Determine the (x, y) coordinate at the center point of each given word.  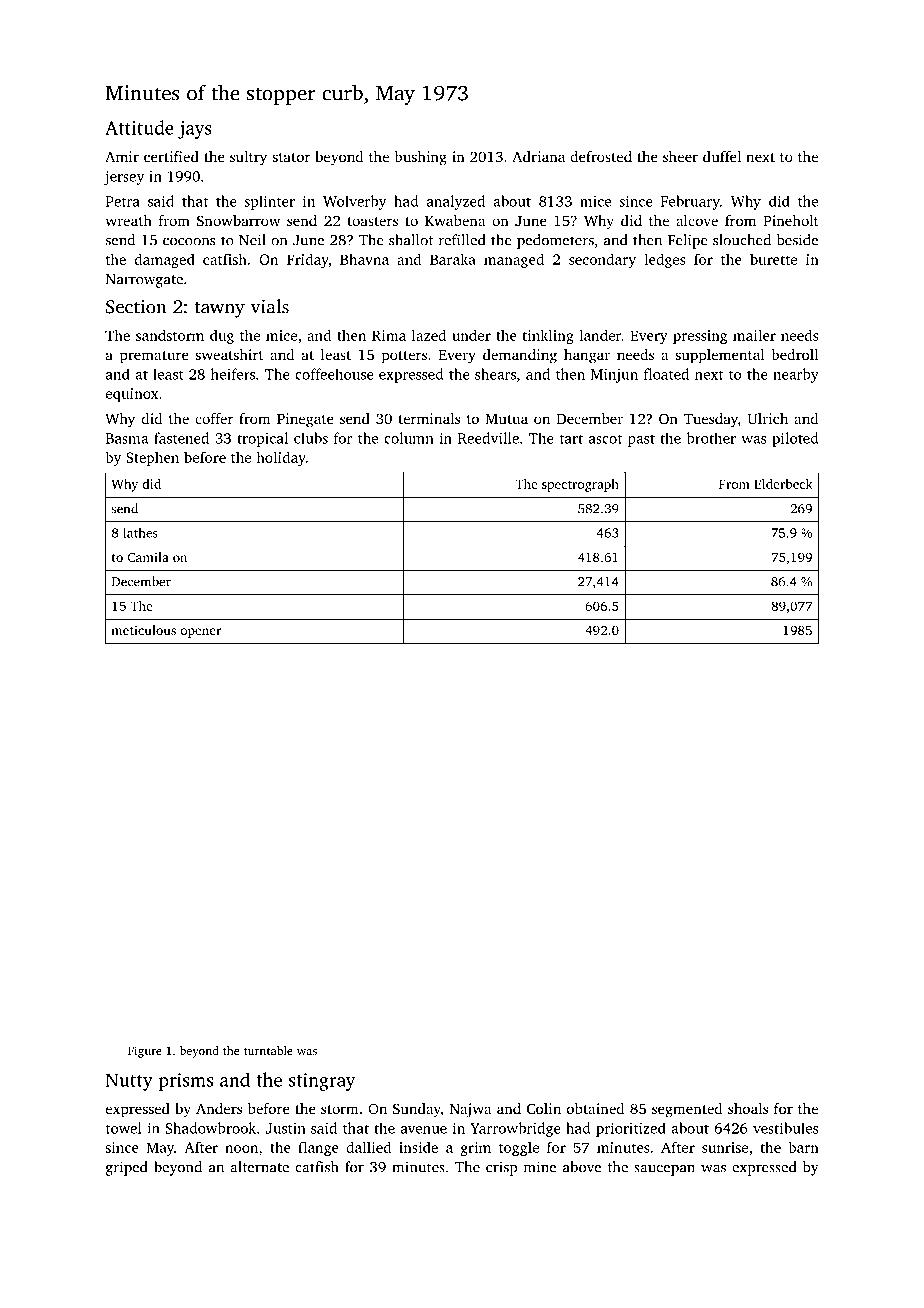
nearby (796, 375)
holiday (281, 458)
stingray (322, 1082)
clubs (311, 438)
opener (200, 633)
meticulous (143, 630)
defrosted (601, 156)
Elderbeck (783, 484)
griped (126, 1168)
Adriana (538, 156)
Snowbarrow (238, 220)
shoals (748, 1108)
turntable (268, 1050)
